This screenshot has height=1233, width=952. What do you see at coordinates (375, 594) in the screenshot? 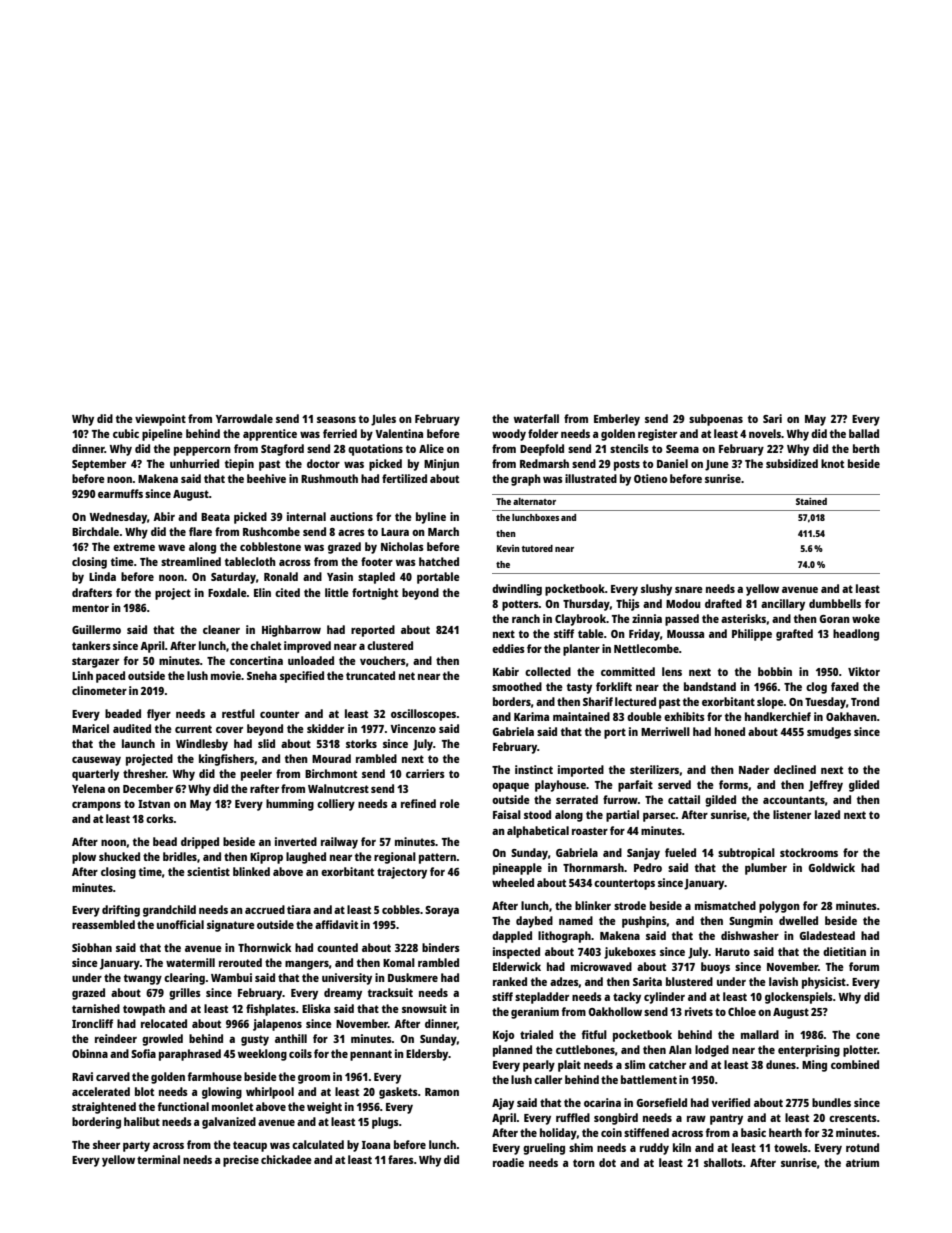
I see `fortnight` at bounding box center [375, 594].
